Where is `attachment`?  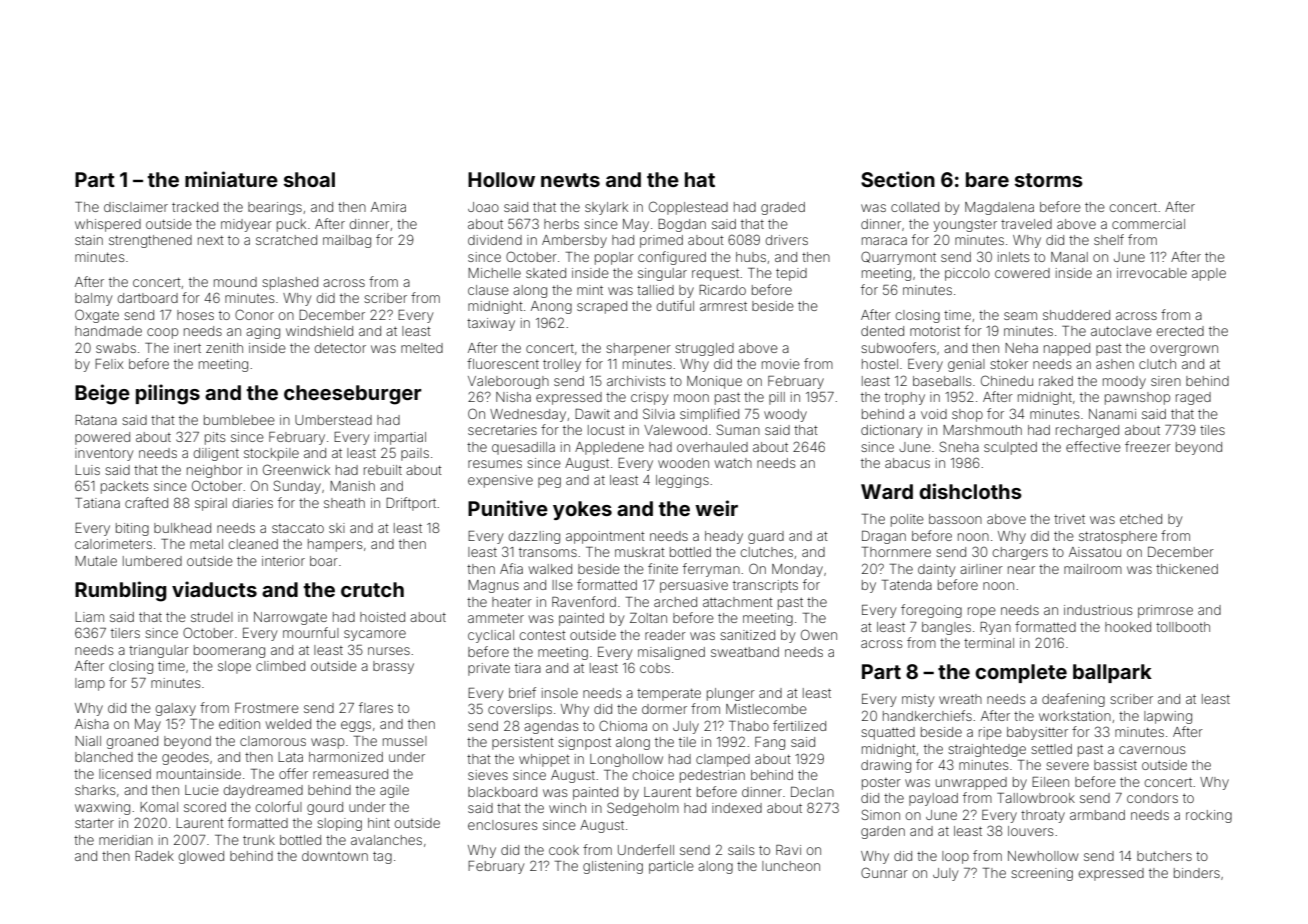
attachment is located at coordinates (738, 602).
